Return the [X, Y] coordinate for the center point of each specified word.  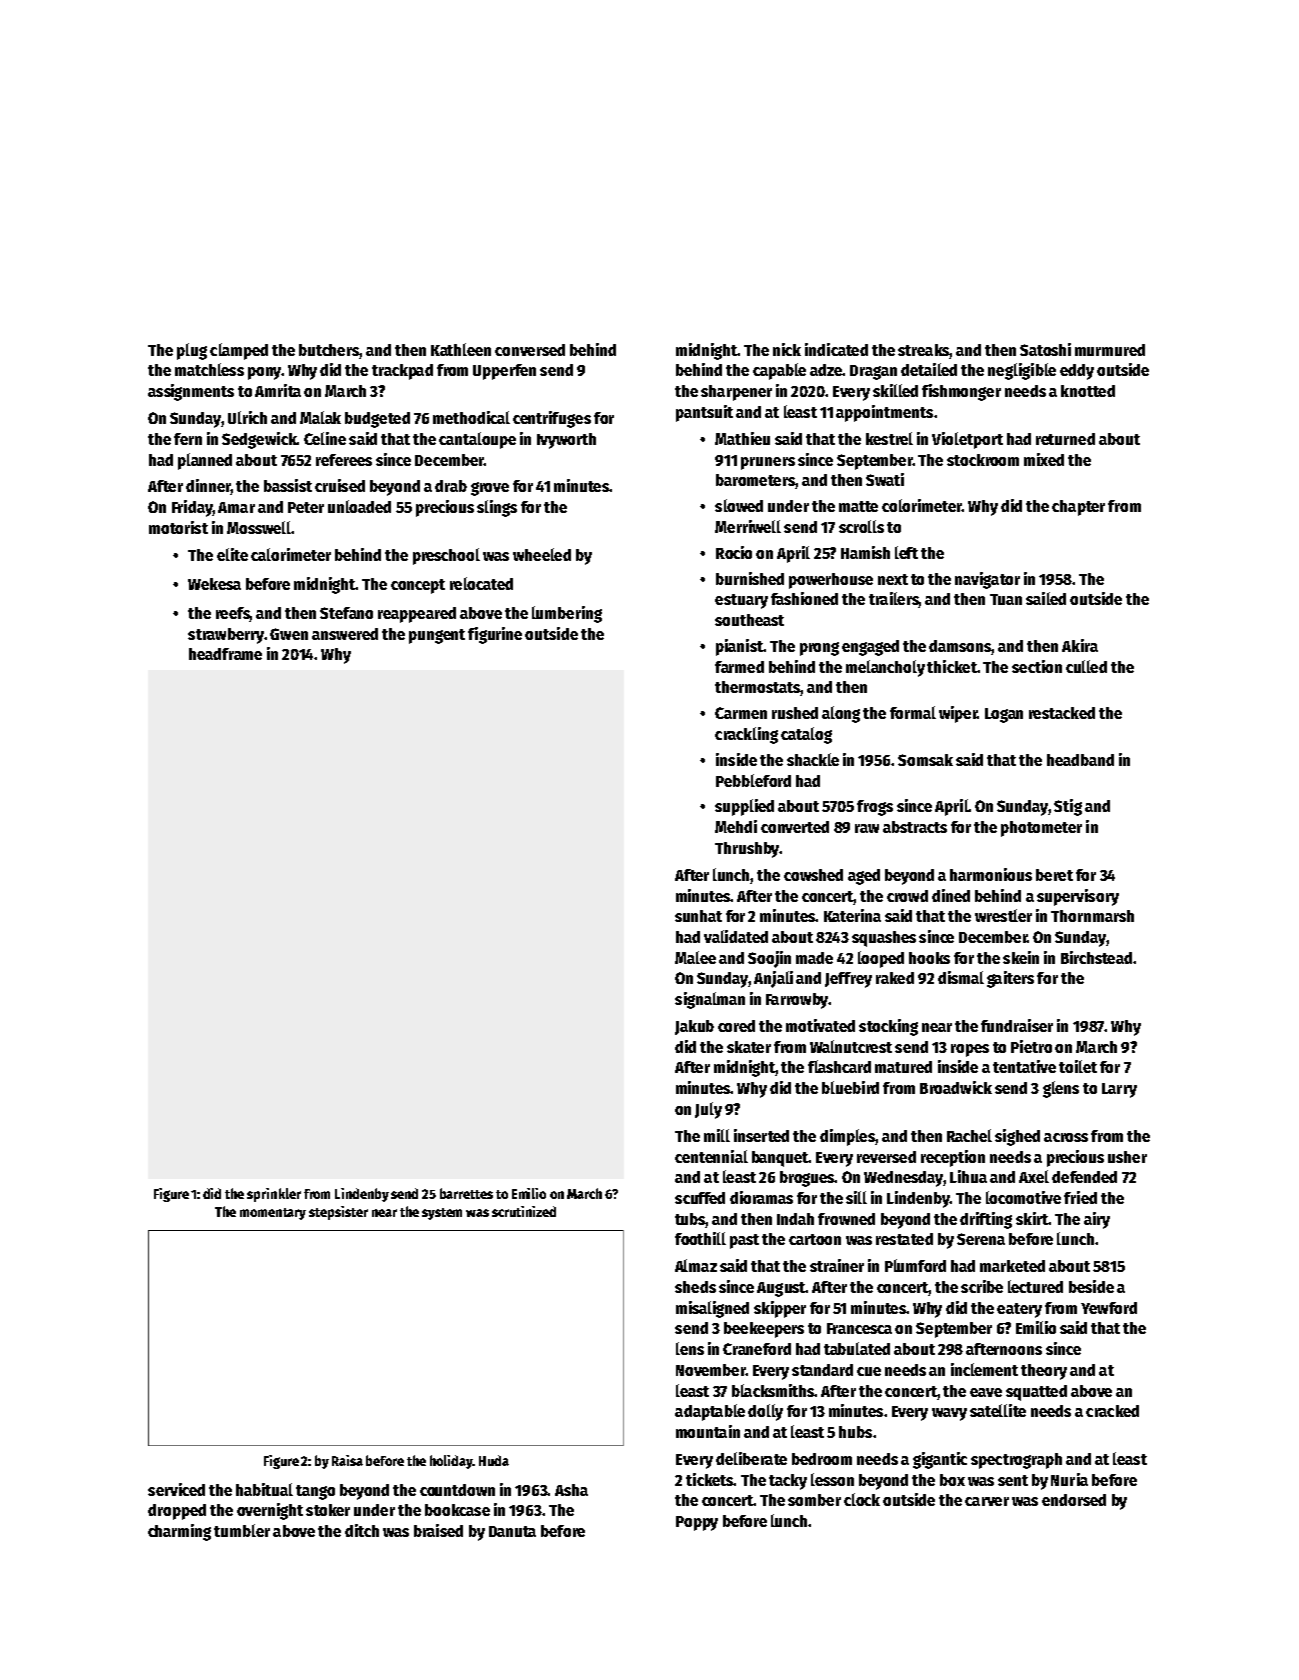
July [708, 1110]
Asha [571, 1490]
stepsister [338, 1213]
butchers [329, 350]
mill [717, 1135]
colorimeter [922, 505]
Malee [695, 957]
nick [787, 349]
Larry [1119, 1090]
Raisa [347, 1460]
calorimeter [291, 554]
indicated [836, 349]
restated [904, 1239]
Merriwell [748, 526]
